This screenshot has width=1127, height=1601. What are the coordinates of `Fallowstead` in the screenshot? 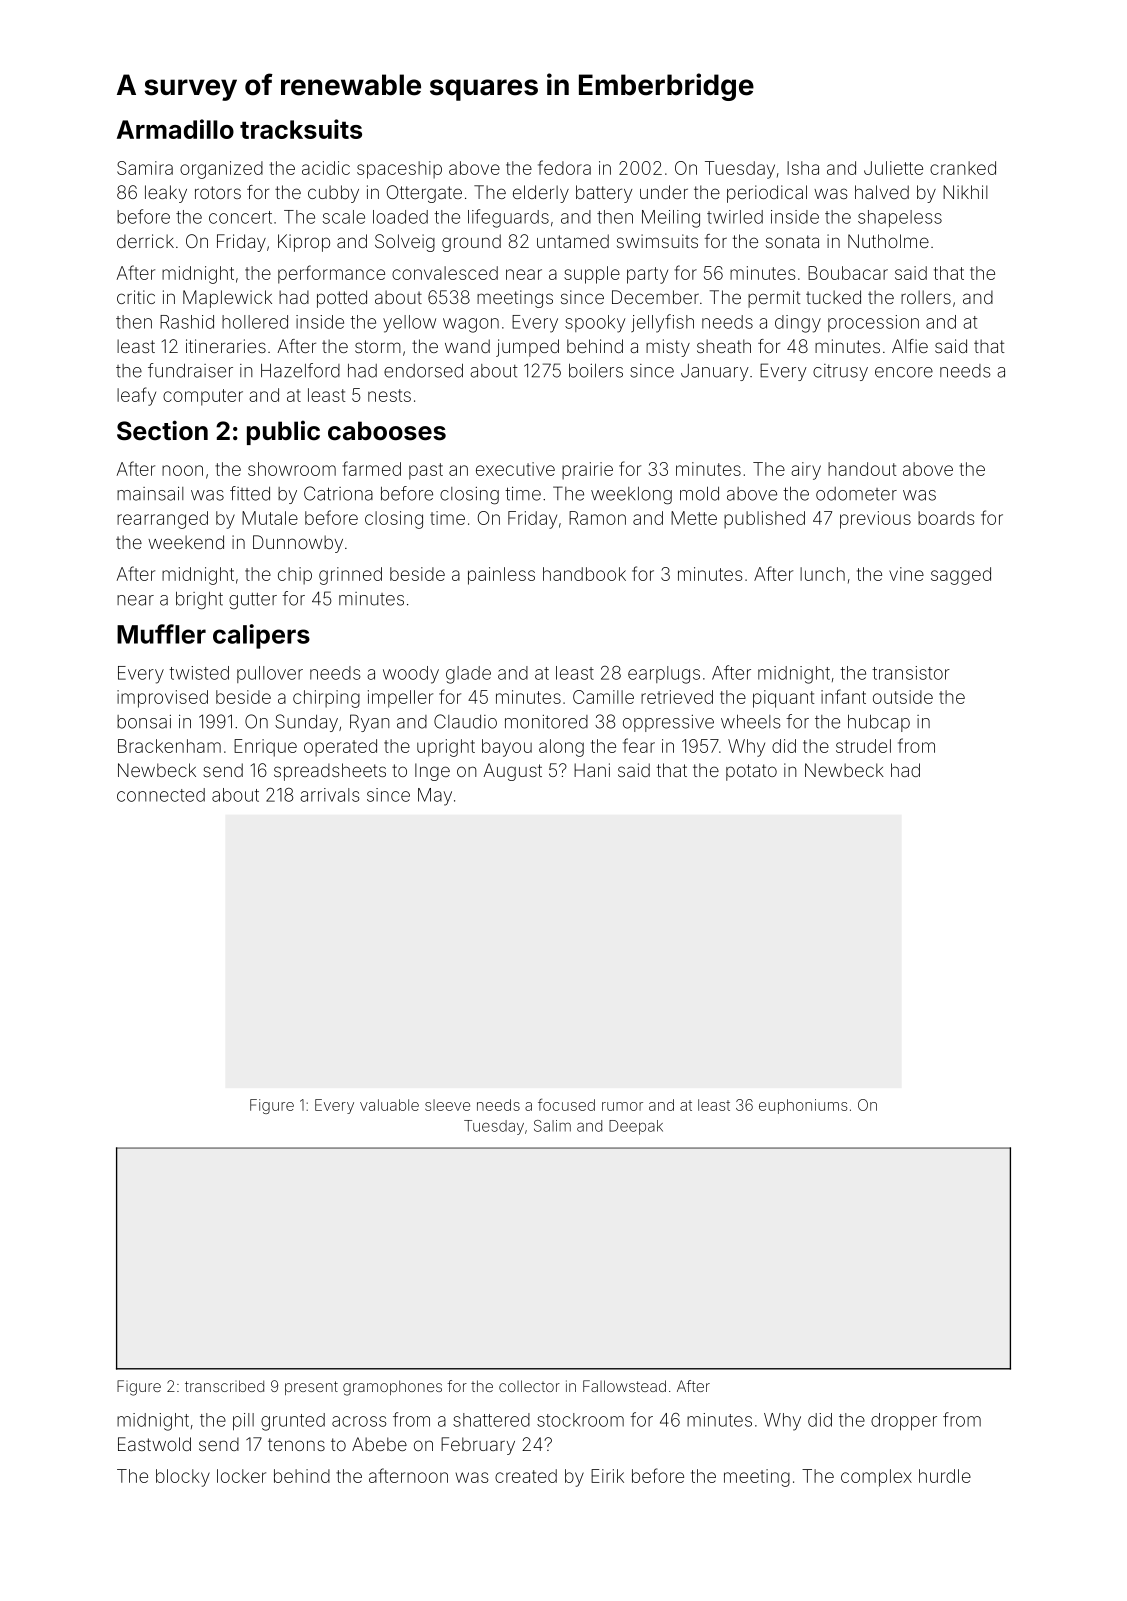 It's located at (624, 1386).
